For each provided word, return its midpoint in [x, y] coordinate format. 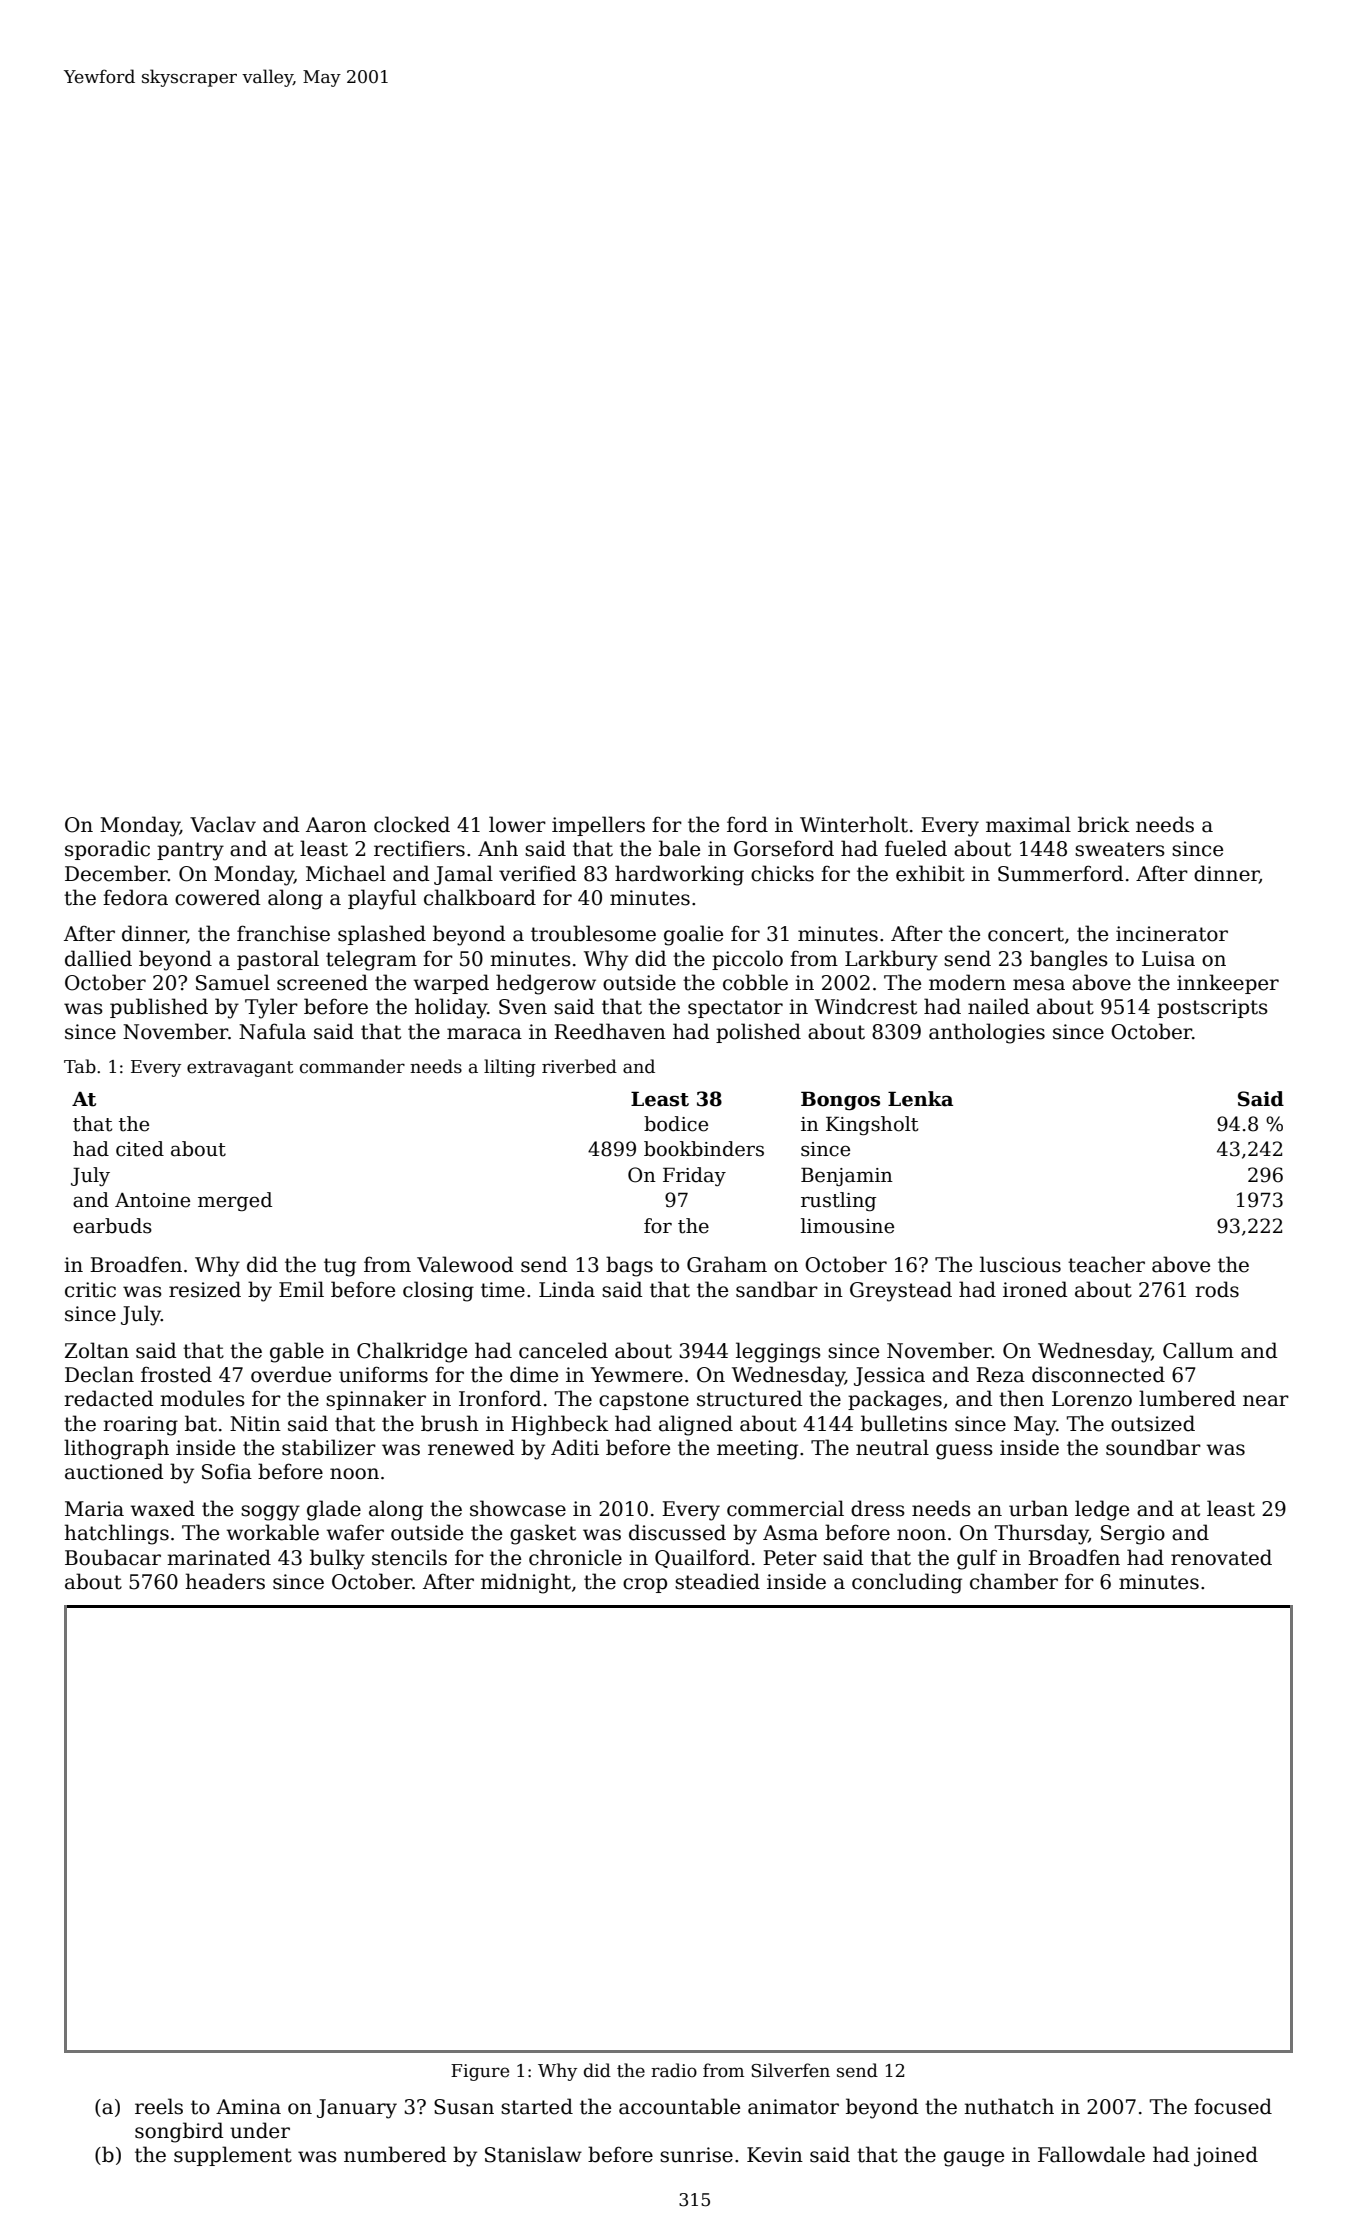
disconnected [1098, 1374]
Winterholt [854, 824]
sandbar [777, 1289]
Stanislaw [533, 2154]
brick [1104, 824]
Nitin [255, 1424]
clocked [412, 824]
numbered [395, 2154]
